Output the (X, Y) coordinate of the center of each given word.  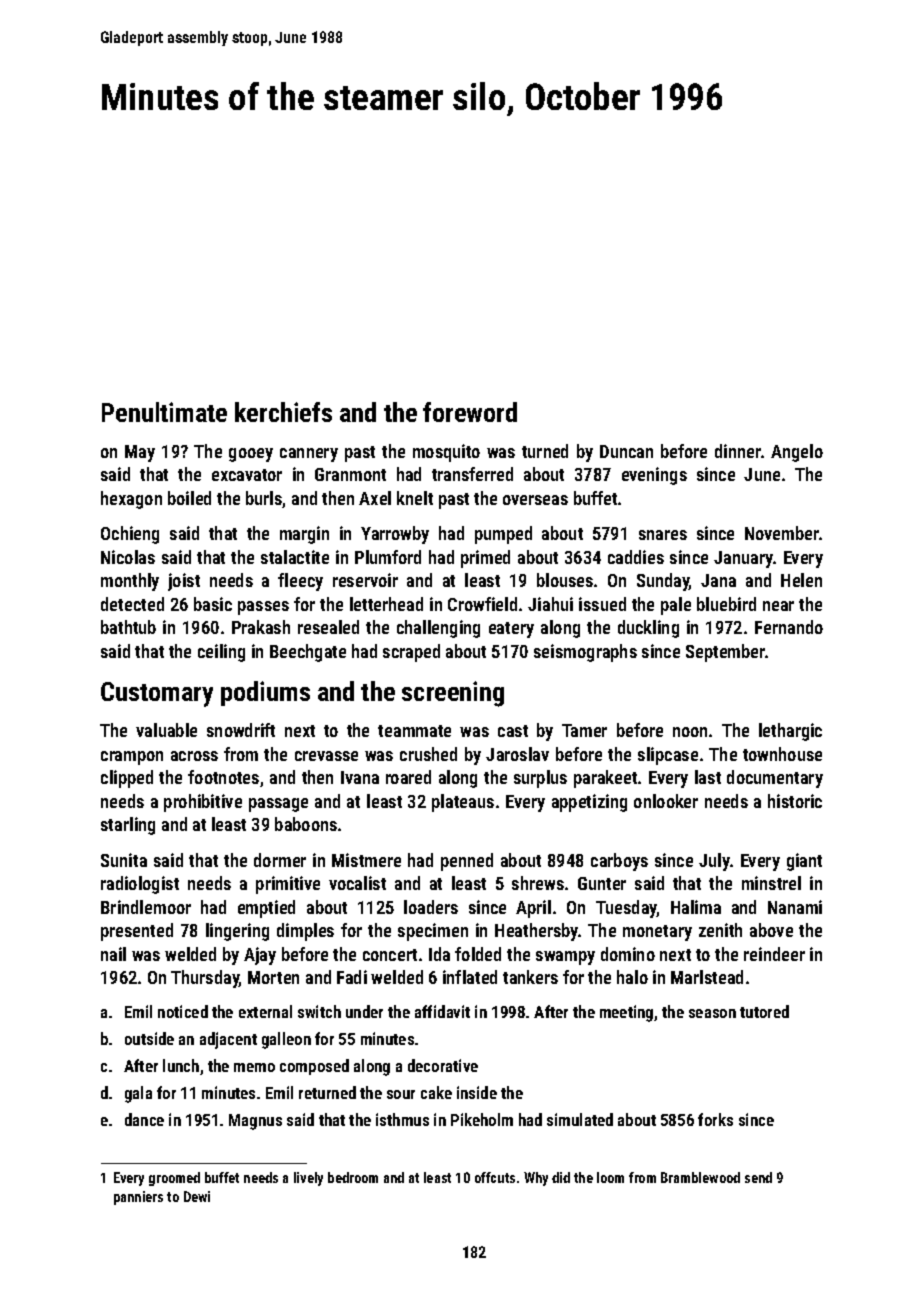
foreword (470, 412)
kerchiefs (283, 412)
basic (213, 604)
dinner (738, 451)
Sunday (663, 582)
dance (144, 1119)
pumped (503, 535)
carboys (619, 862)
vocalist (357, 883)
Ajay (260, 956)
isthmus (402, 1119)
